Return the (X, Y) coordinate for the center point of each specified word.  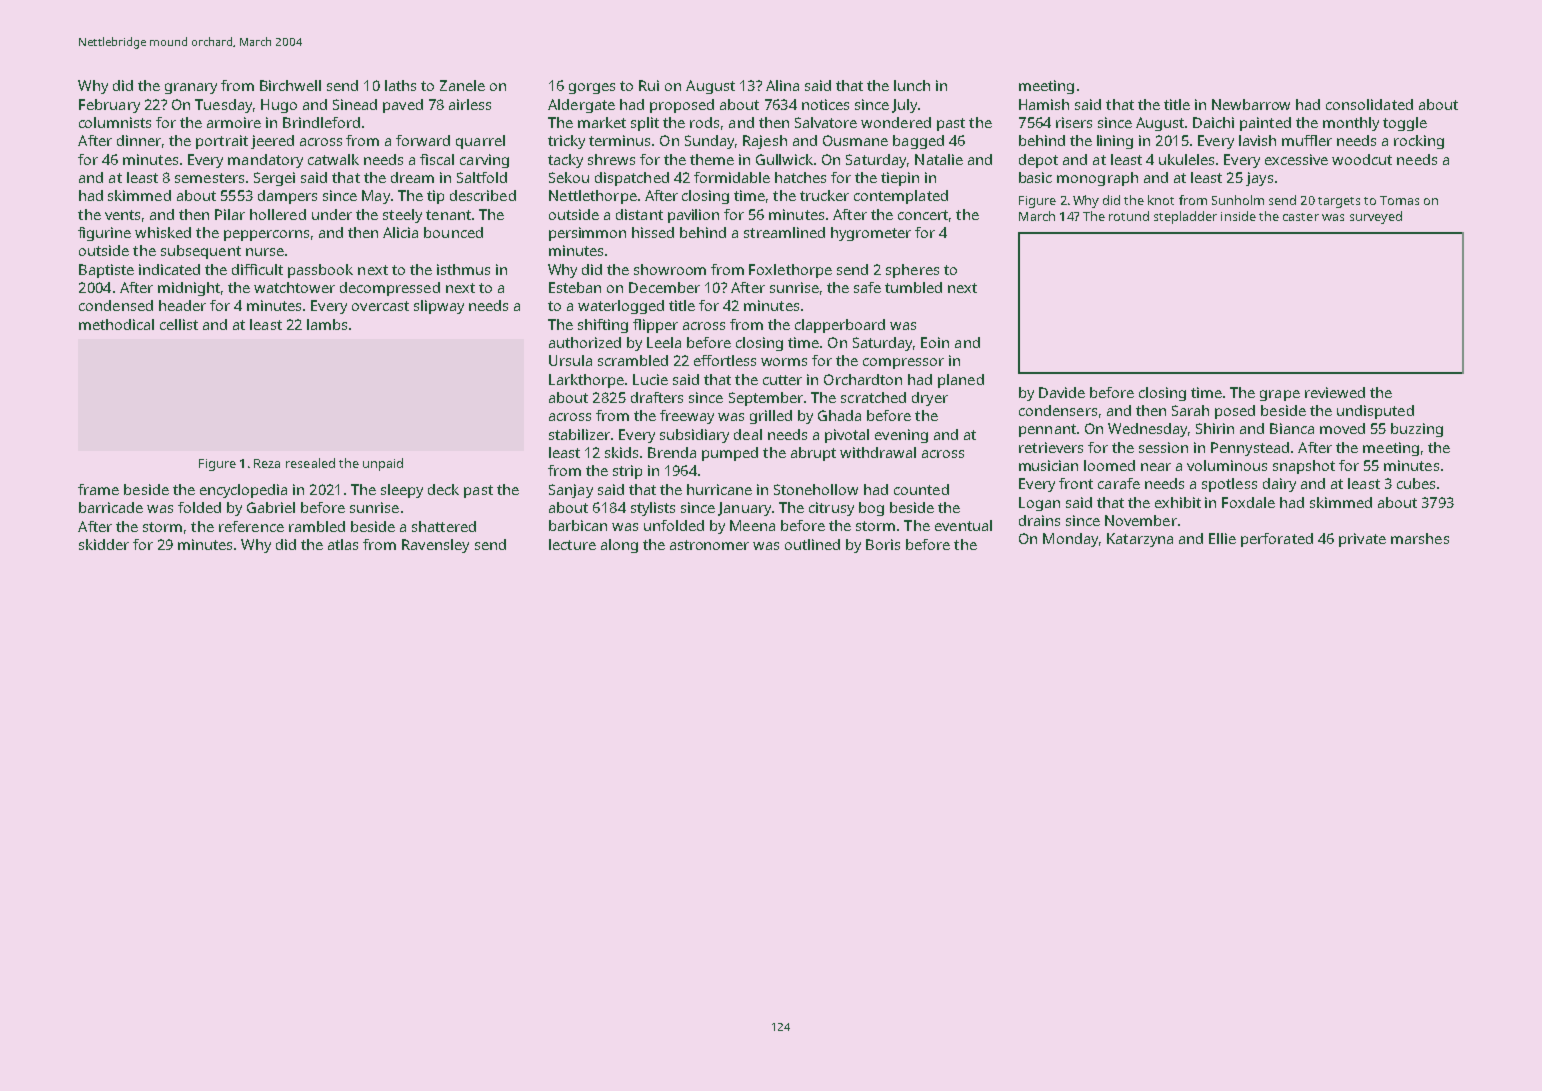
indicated (169, 269)
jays (1259, 179)
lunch (912, 85)
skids (621, 452)
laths (400, 85)
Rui (649, 85)
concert (923, 215)
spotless (1229, 485)
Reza (267, 463)
